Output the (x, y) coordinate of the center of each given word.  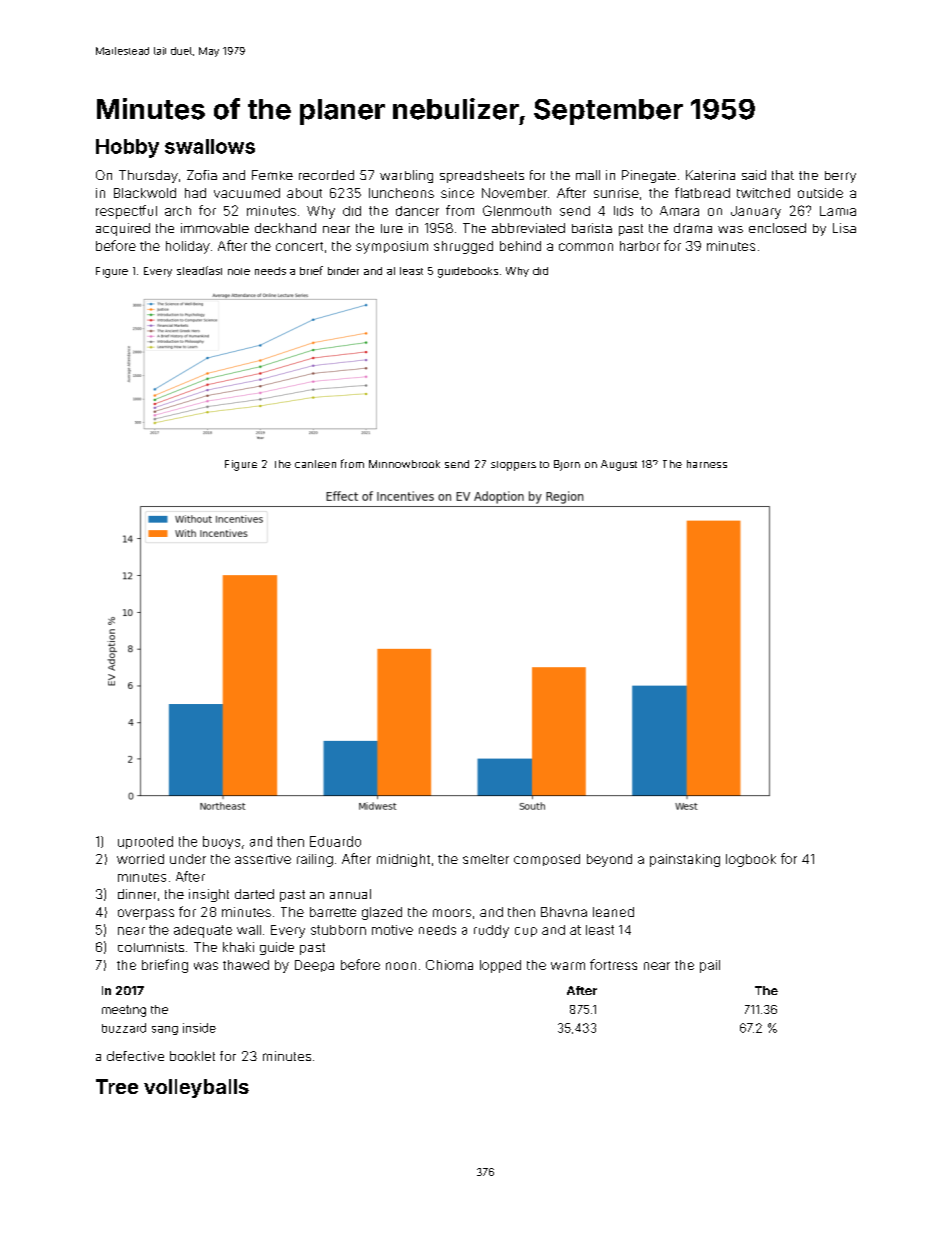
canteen (315, 464)
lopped (500, 966)
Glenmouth (517, 210)
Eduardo (335, 841)
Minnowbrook (404, 464)
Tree (117, 1086)
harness (707, 464)
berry (840, 177)
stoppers (513, 466)
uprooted (145, 842)
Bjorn (567, 465)
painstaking (685, 860)
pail (710, 966)
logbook (751, 860)
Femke (272, 175)
